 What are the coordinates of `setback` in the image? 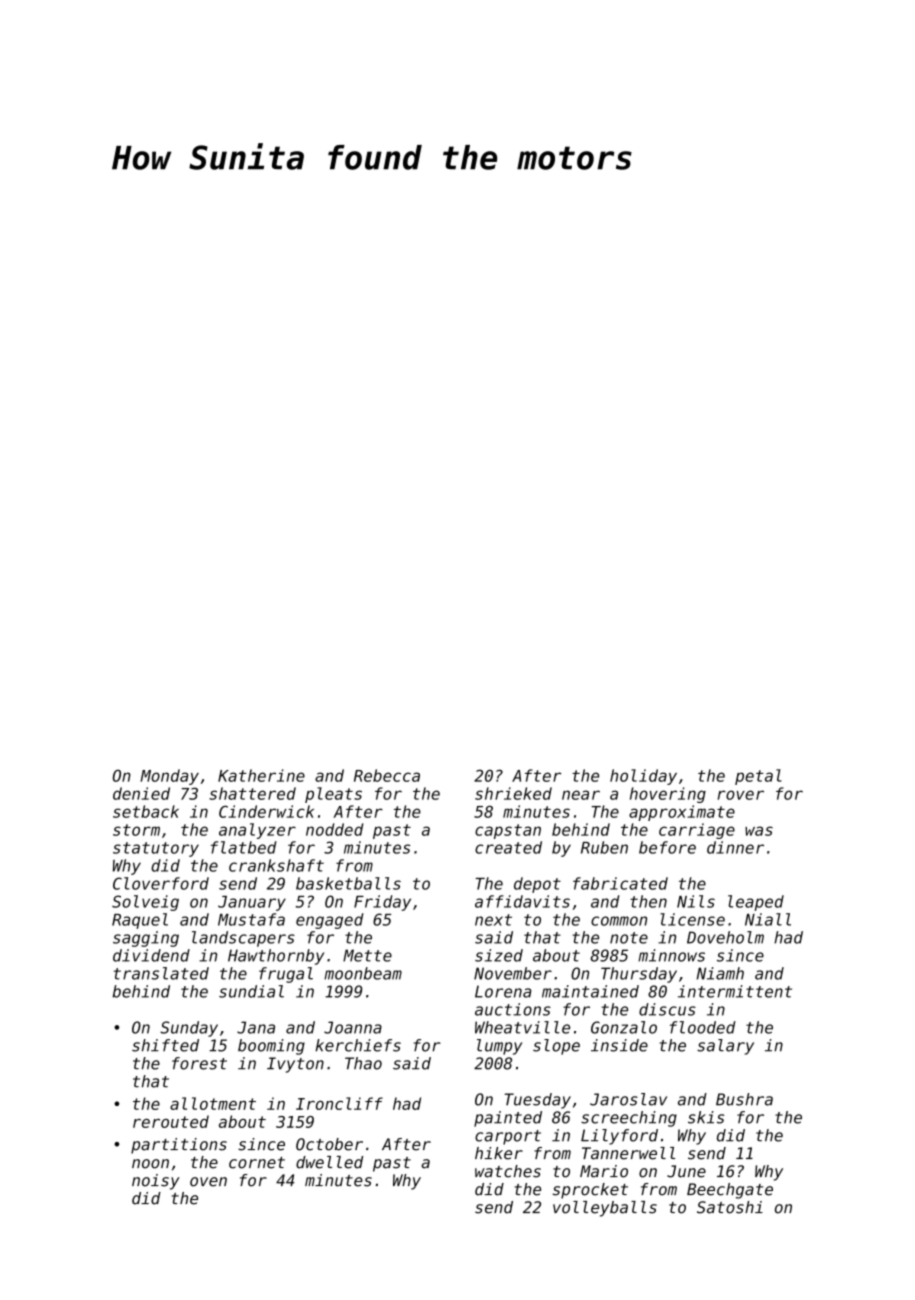 It's located at (146, 811).
